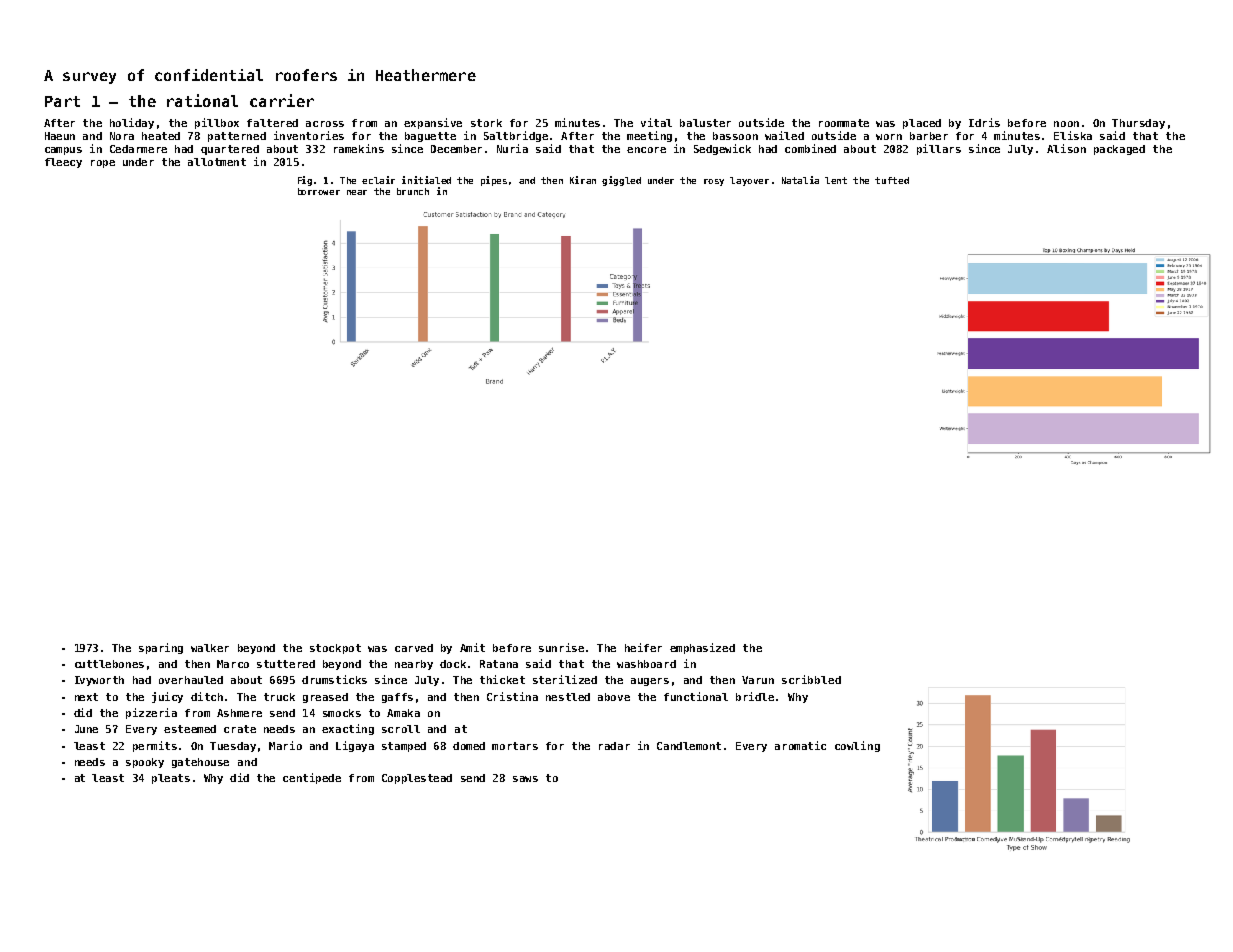  I want to click on sunrise, so click(561, 647).
